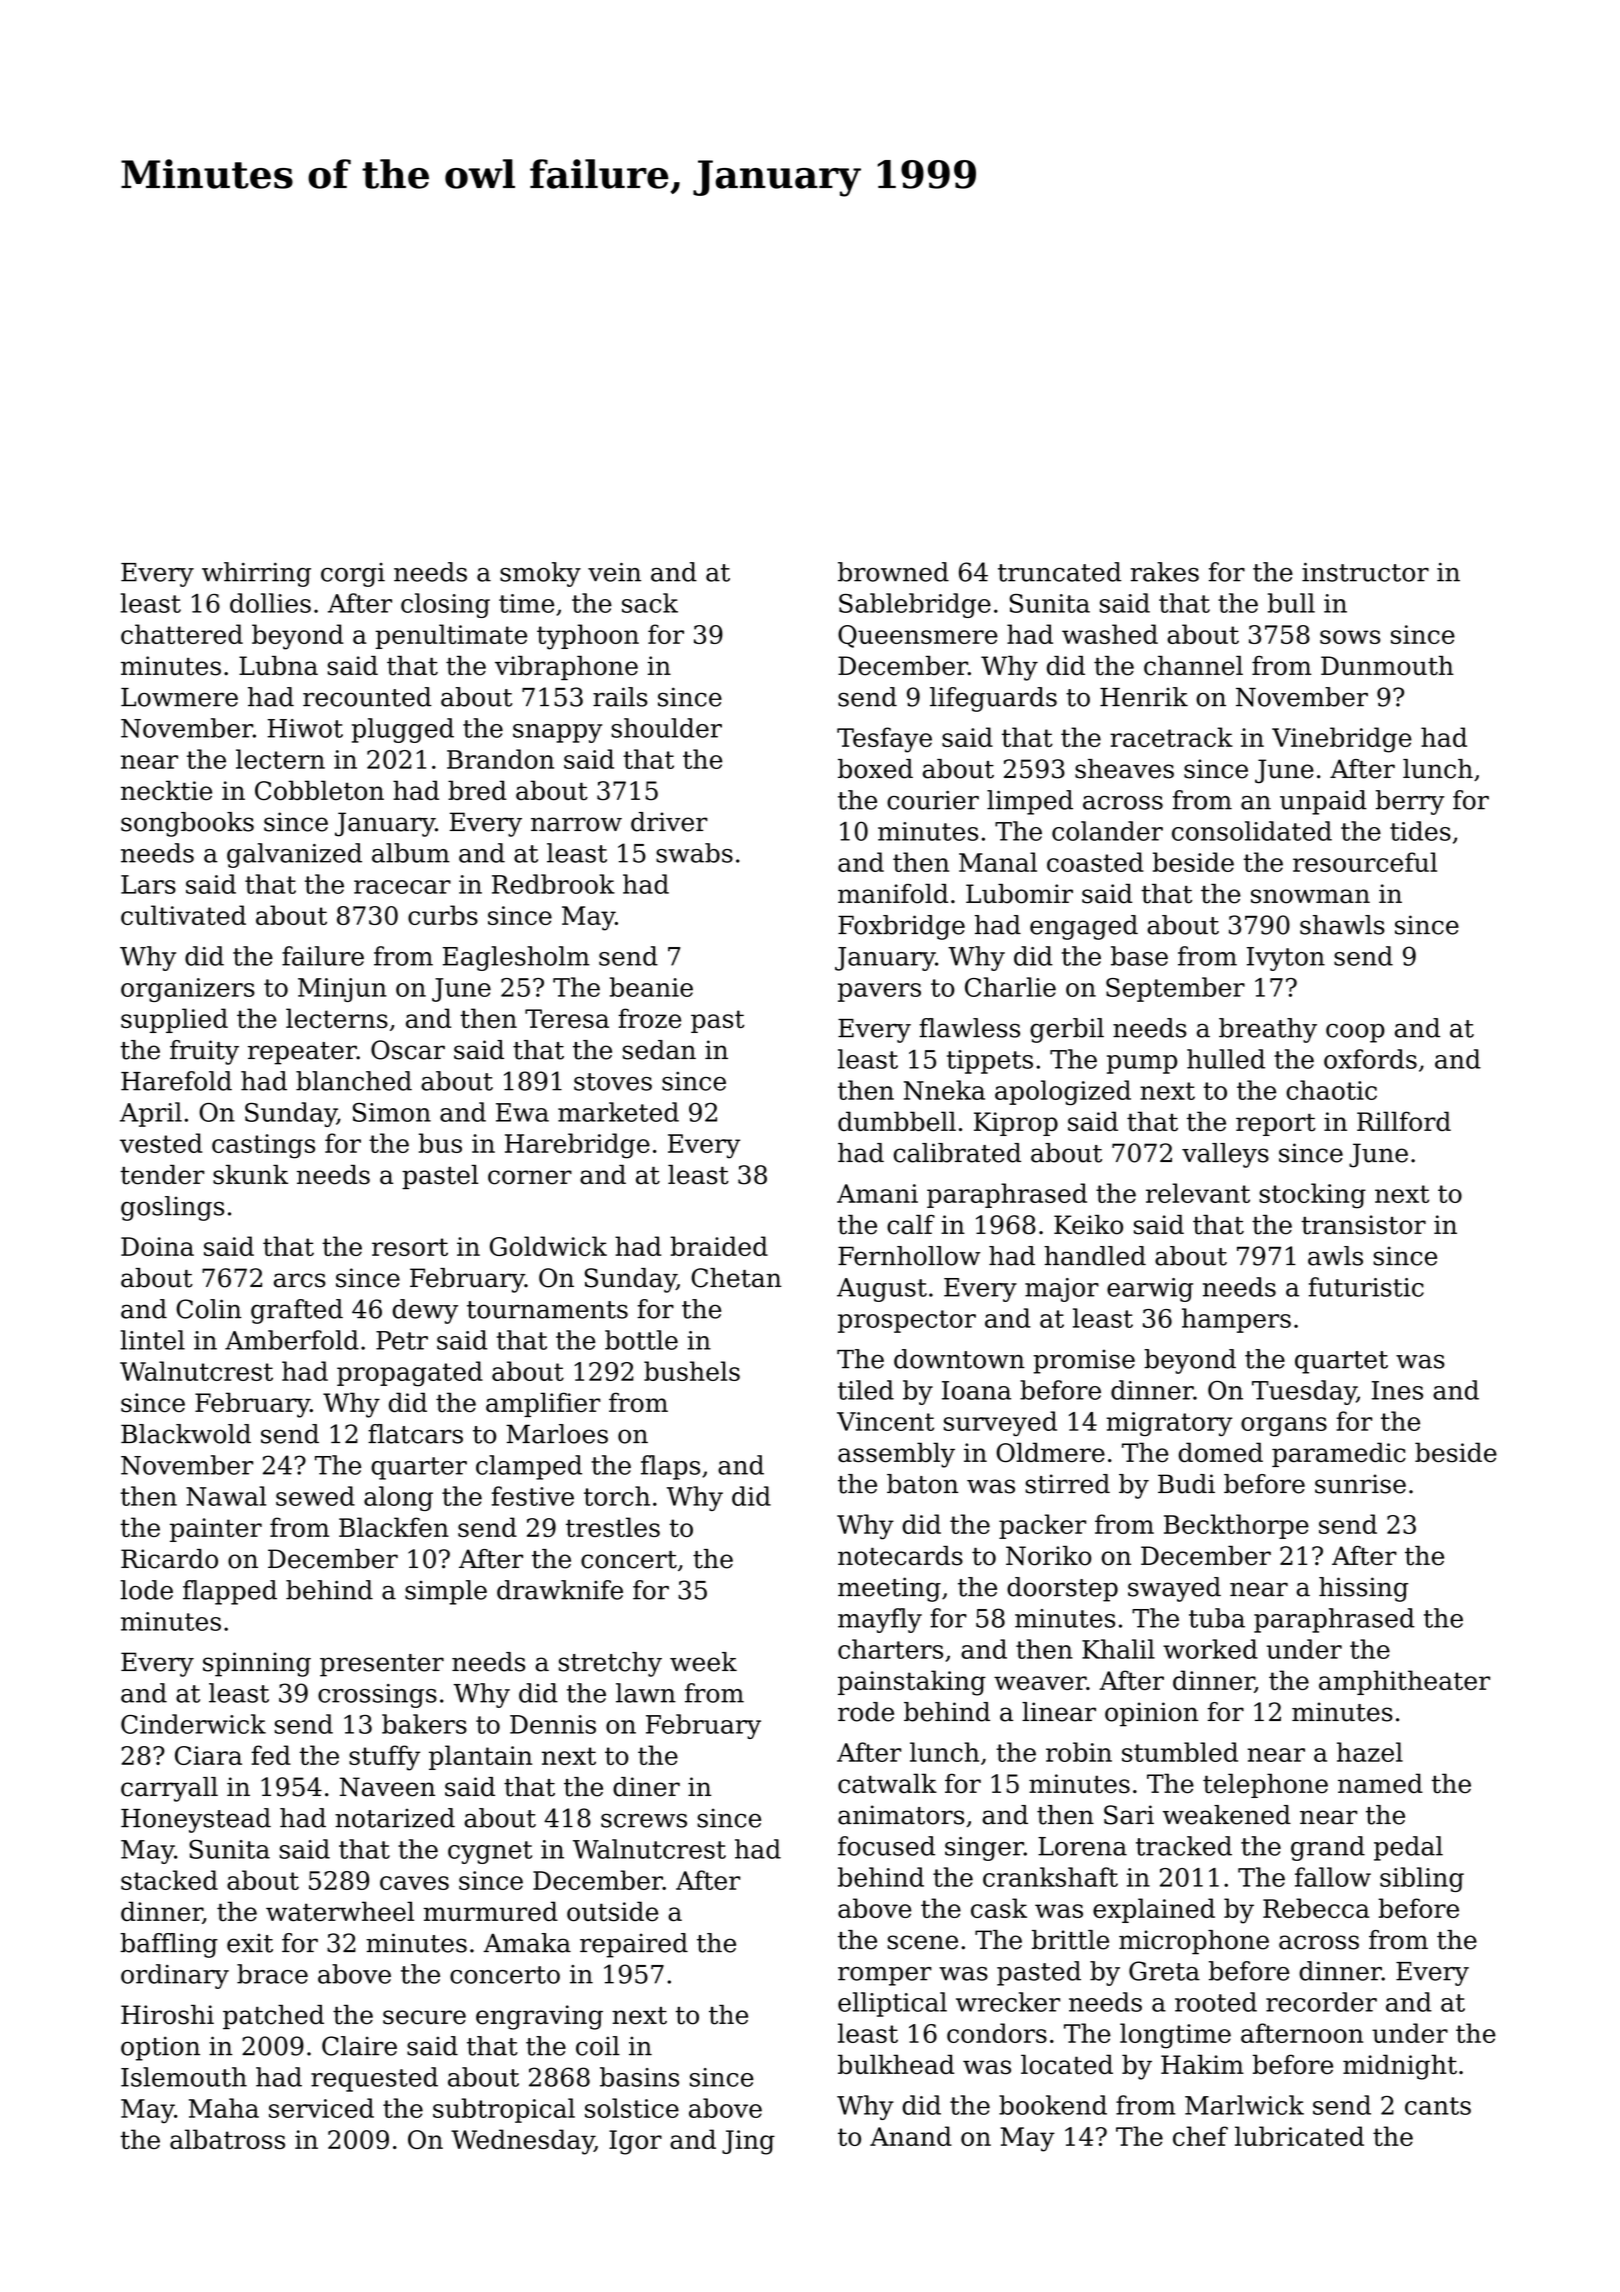  Describe the element at coordinates (1151, 1714) in the screenshot. I see `opinion` at that location.
